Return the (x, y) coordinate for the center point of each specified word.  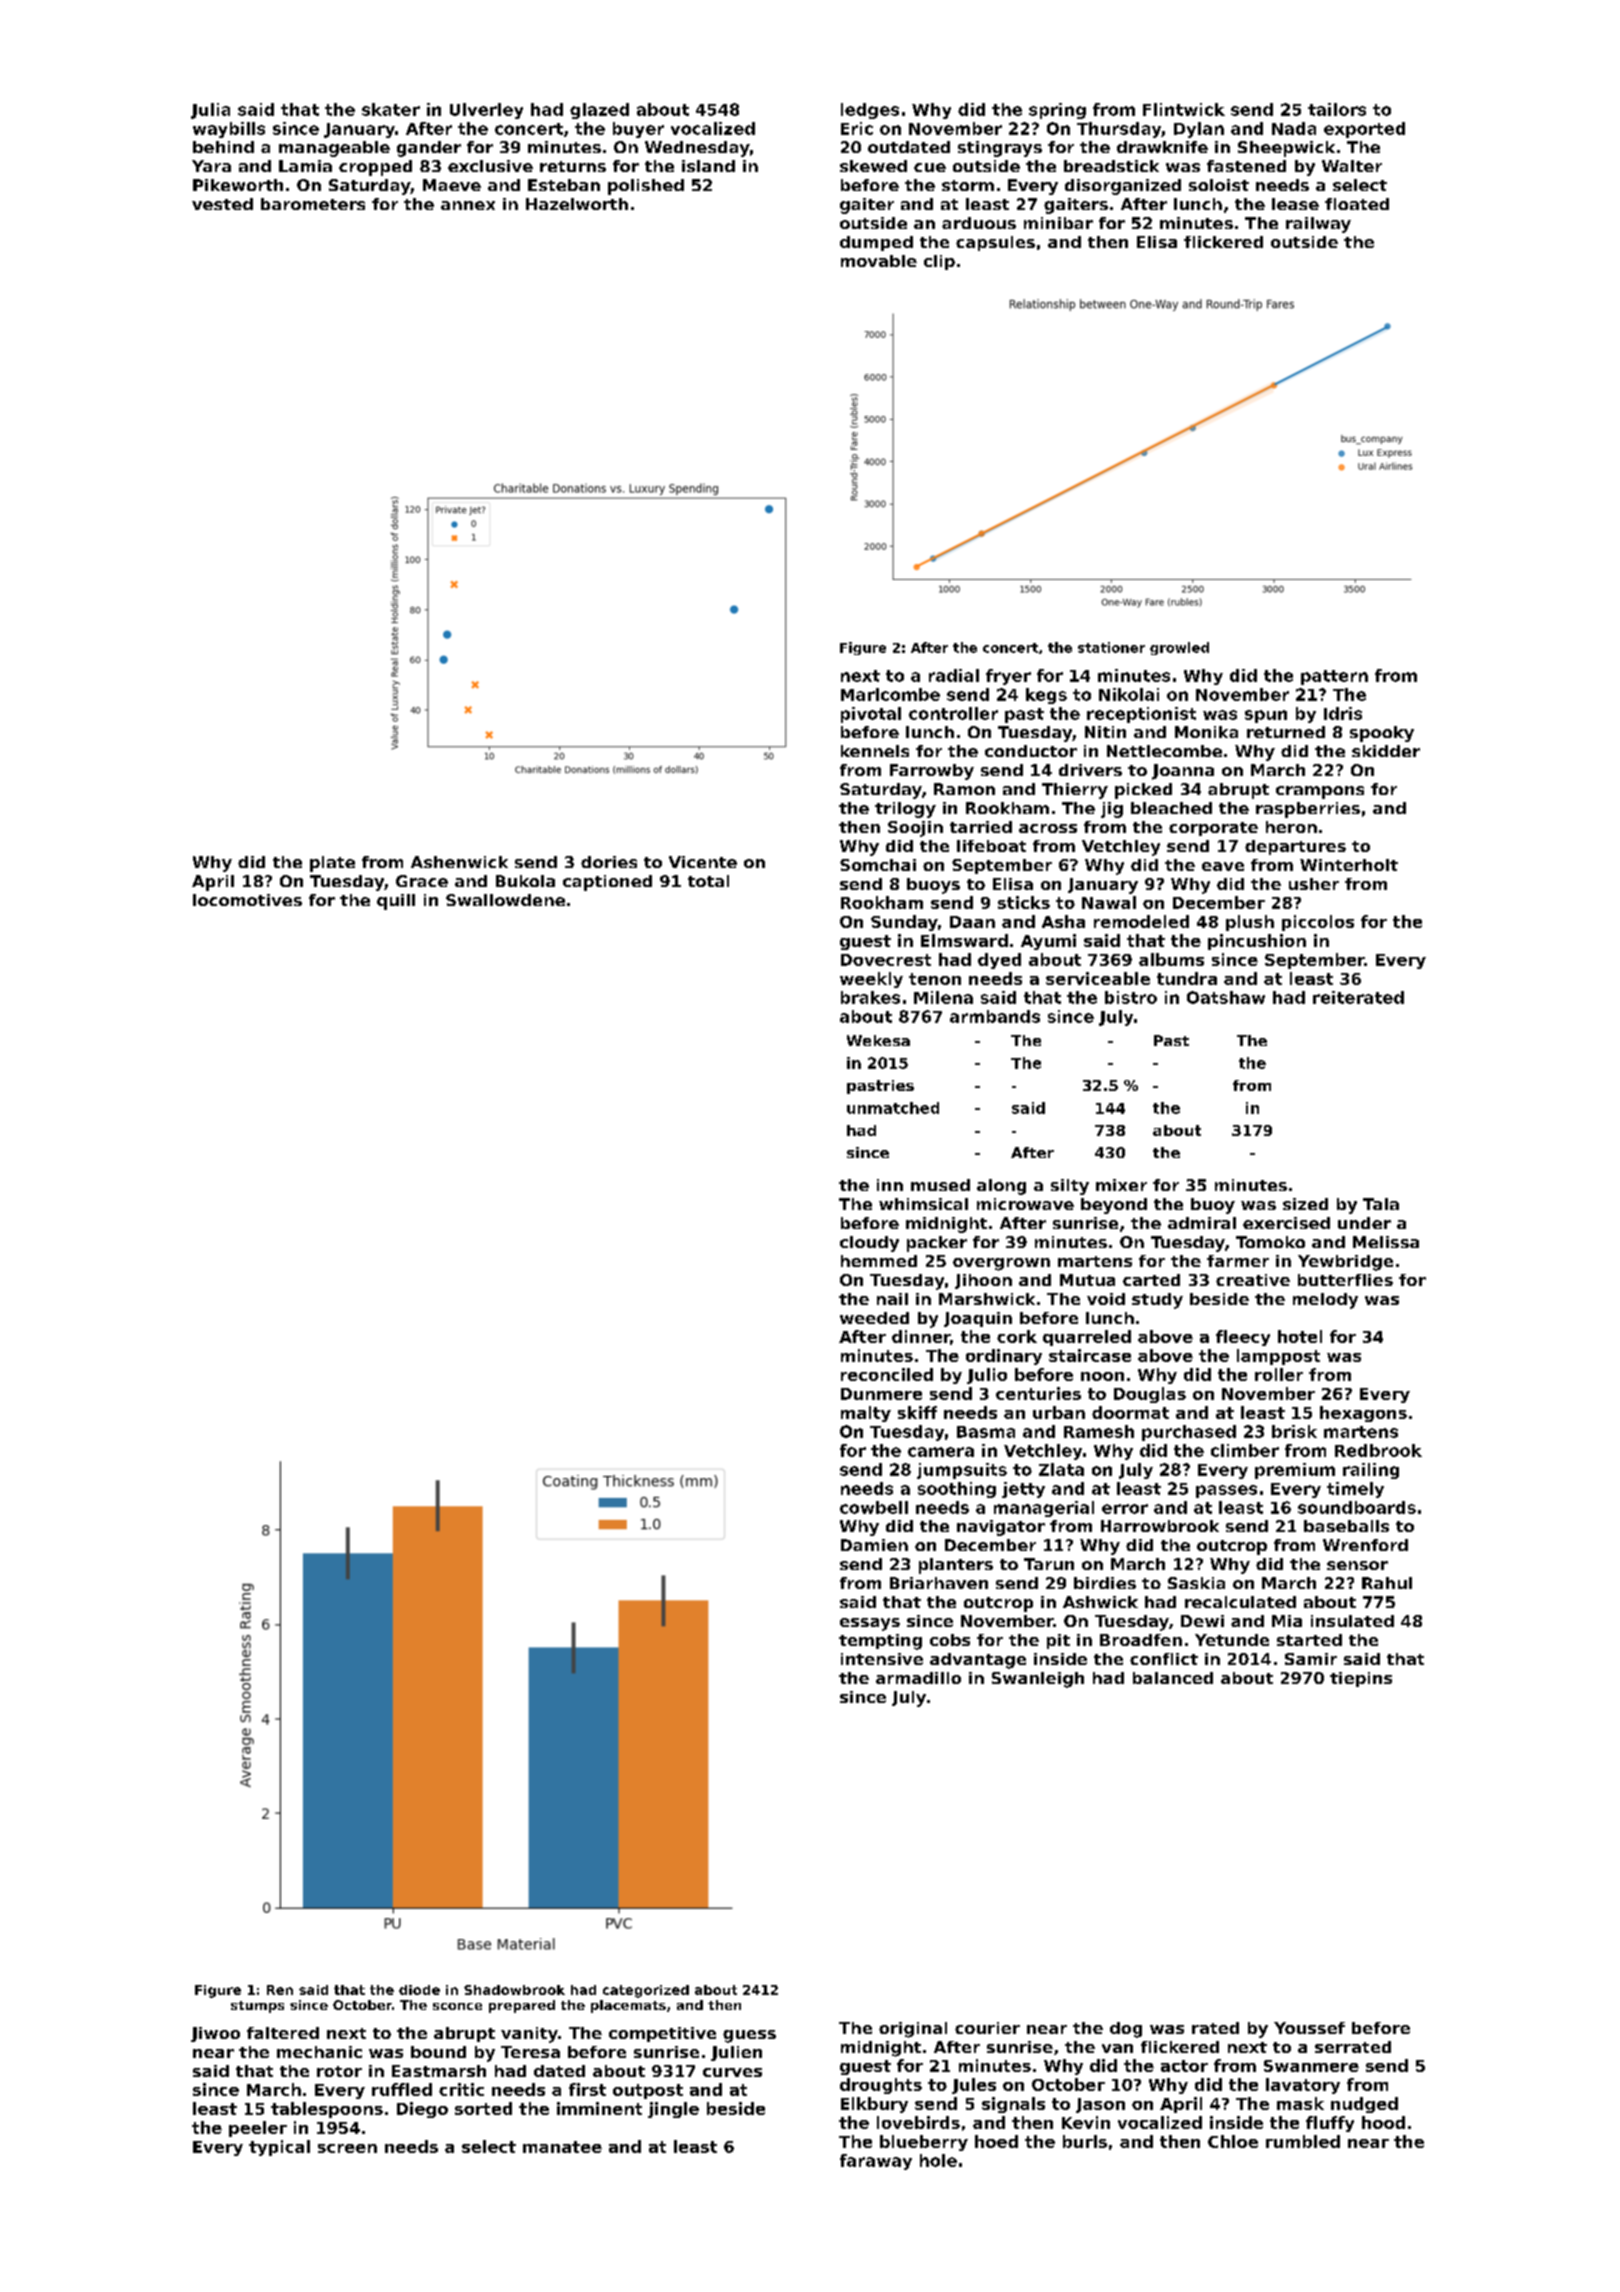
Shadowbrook (514, 1990)
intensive (882, 1659)
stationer (1111, 647)
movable (879, 261)
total (708, 881)
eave (1223, 866)
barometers (313, 204)
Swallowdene (505, 900)
